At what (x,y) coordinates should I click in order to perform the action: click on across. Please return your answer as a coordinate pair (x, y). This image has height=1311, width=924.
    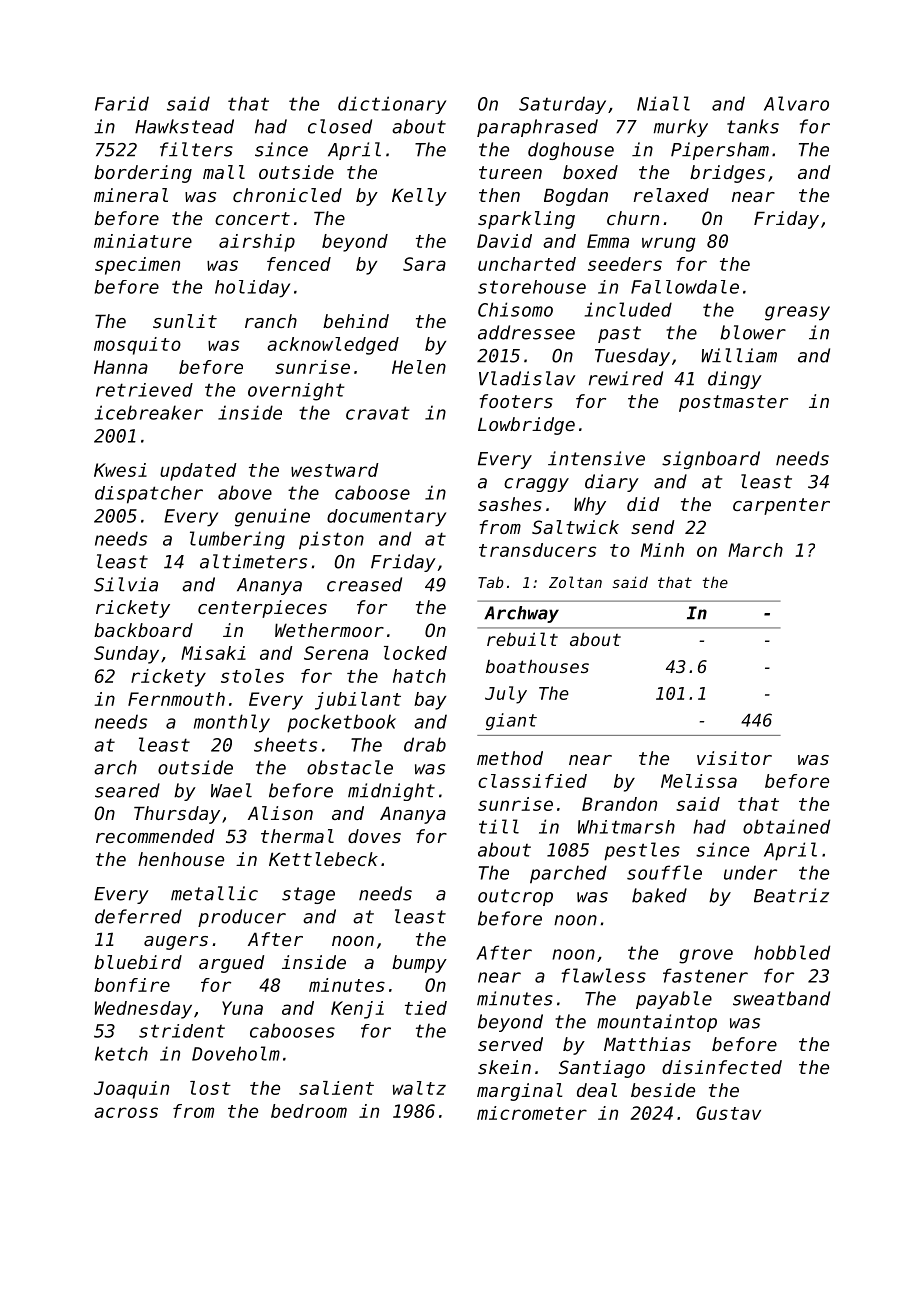
    Looking at the image, I should click on (126, 1112).
